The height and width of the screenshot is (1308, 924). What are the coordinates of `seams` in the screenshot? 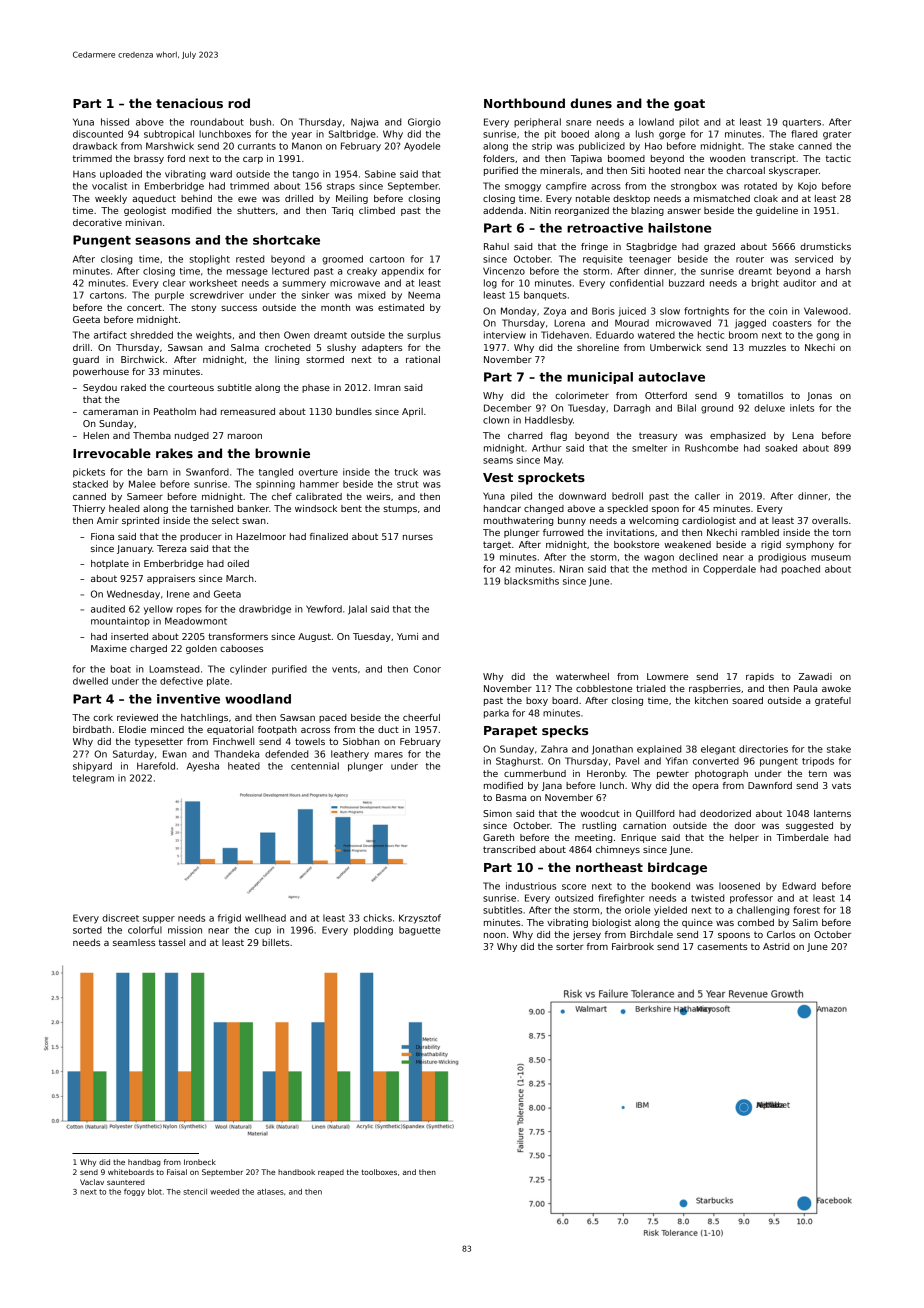 It's located at (498, 461).
